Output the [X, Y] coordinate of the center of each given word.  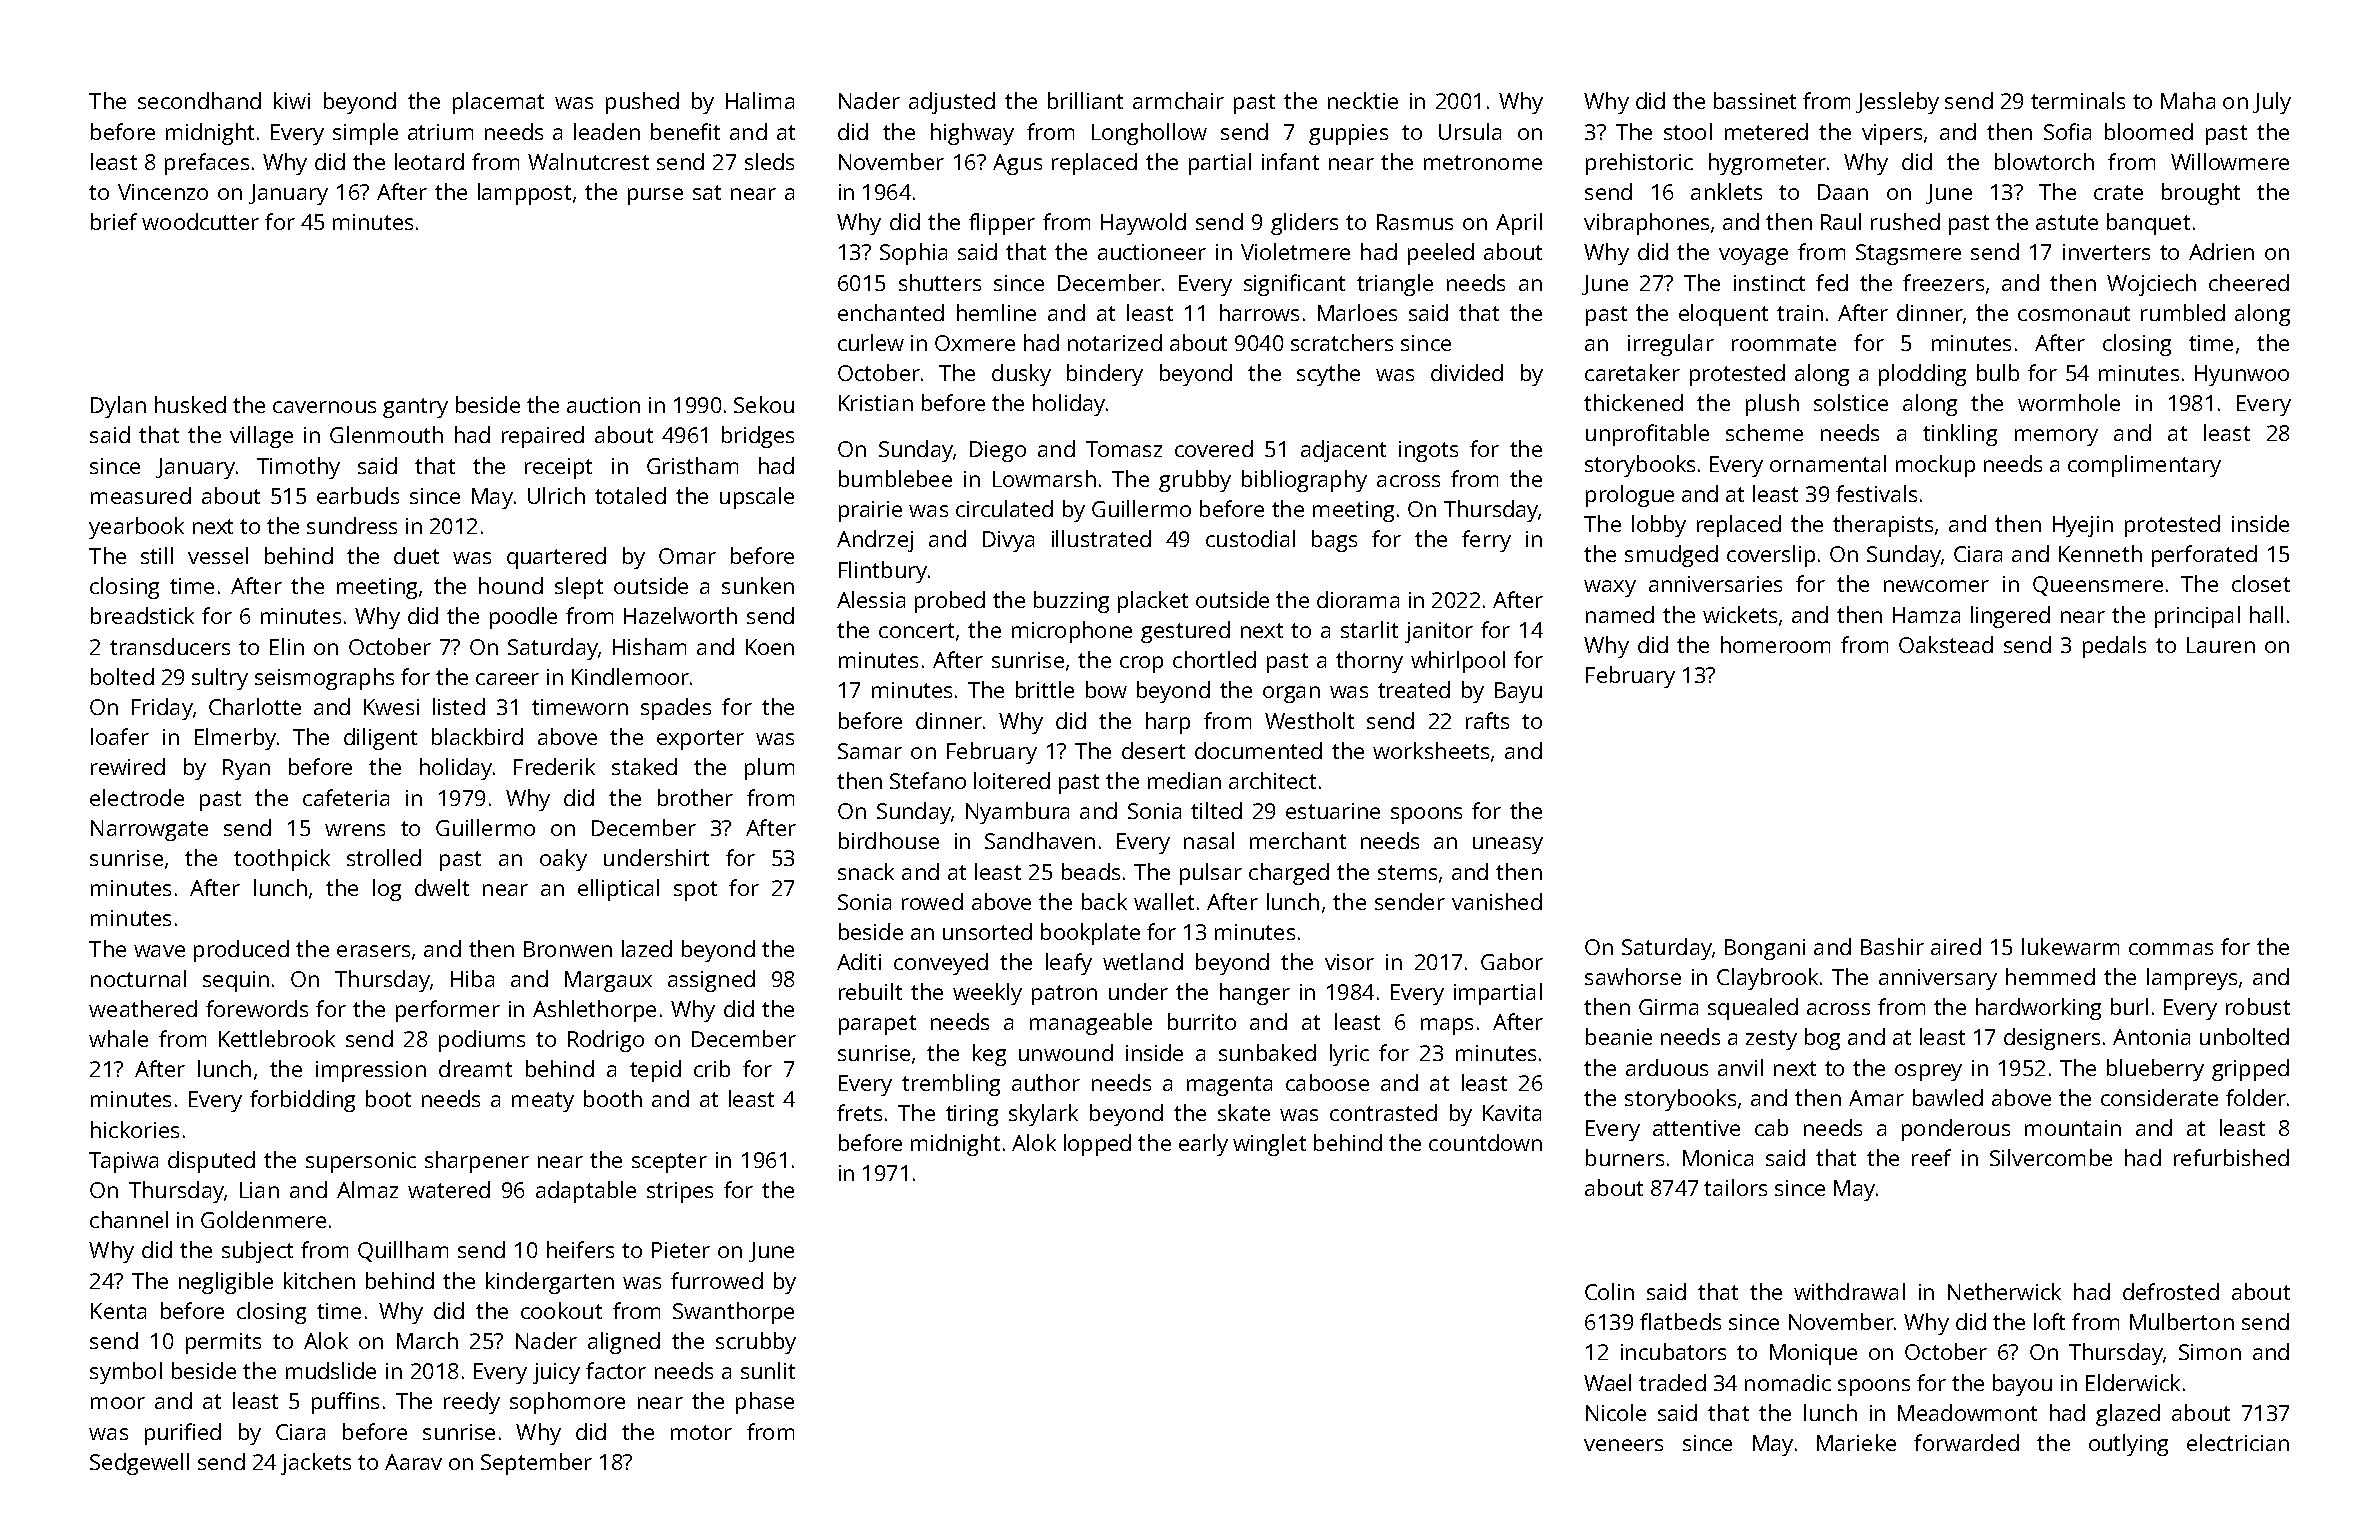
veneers [1623, 1445]
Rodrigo [606, 1041]
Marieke [1856, 1442]
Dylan [118, 407]
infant [1290, 161]
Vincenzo [163, 192]
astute [2067, 222]
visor [1349, 962]
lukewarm [2070, 946]
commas [2171, 949]
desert [1153, 750]
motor [701, 1432]
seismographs [324, 679]
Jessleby [1897, 103]
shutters [940, 282]
